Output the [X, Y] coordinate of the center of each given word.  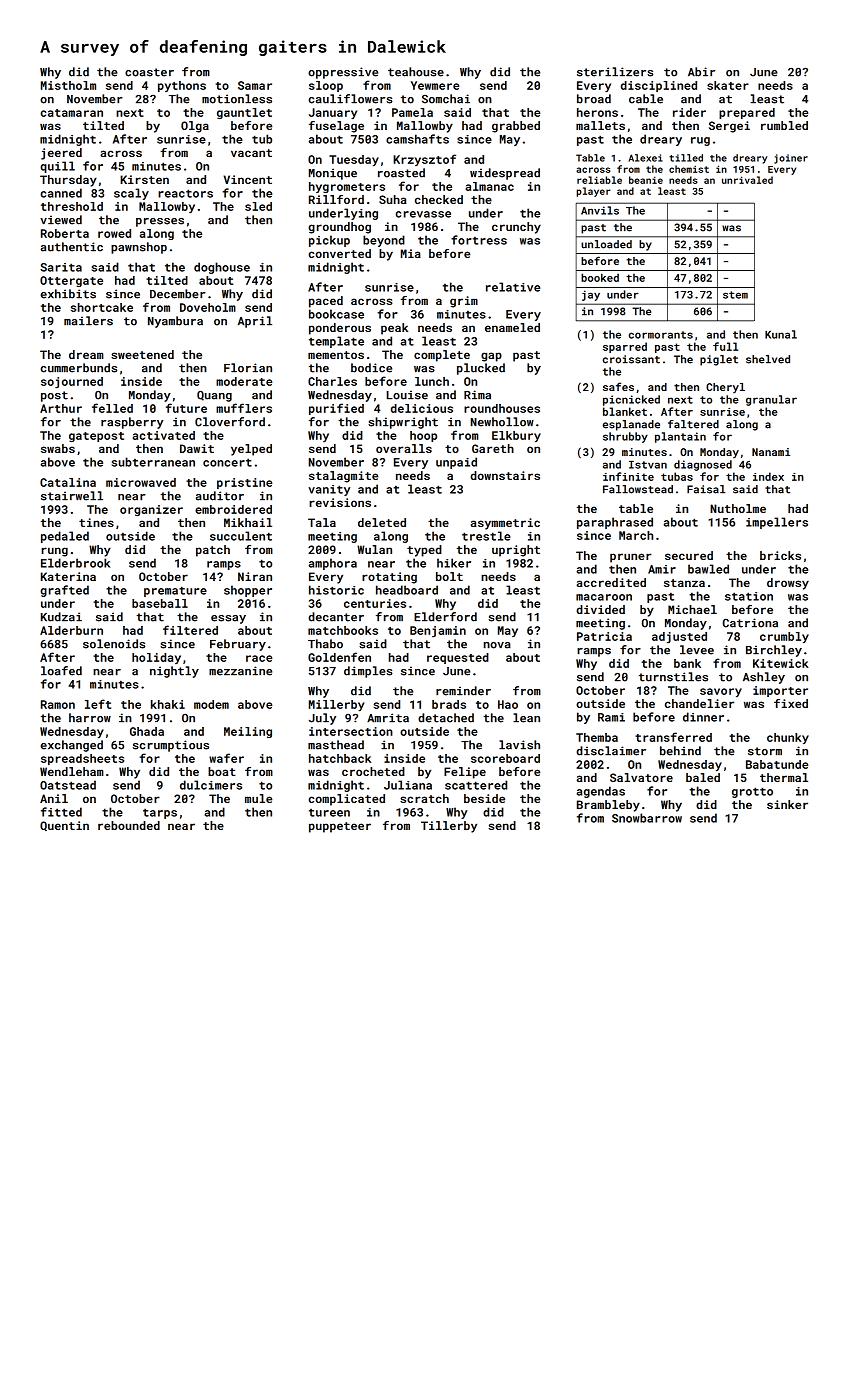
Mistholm [68, 85]
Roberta [65, 233]
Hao [508, 704]
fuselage [336, 127]
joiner [791, 159]
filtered [190, 630]
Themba [597, 737]
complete [442, 356]
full [725, 346]
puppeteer [340, 827]
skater [728, 85]
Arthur [61, 408]
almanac [489, 186]
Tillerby [449, 827]
